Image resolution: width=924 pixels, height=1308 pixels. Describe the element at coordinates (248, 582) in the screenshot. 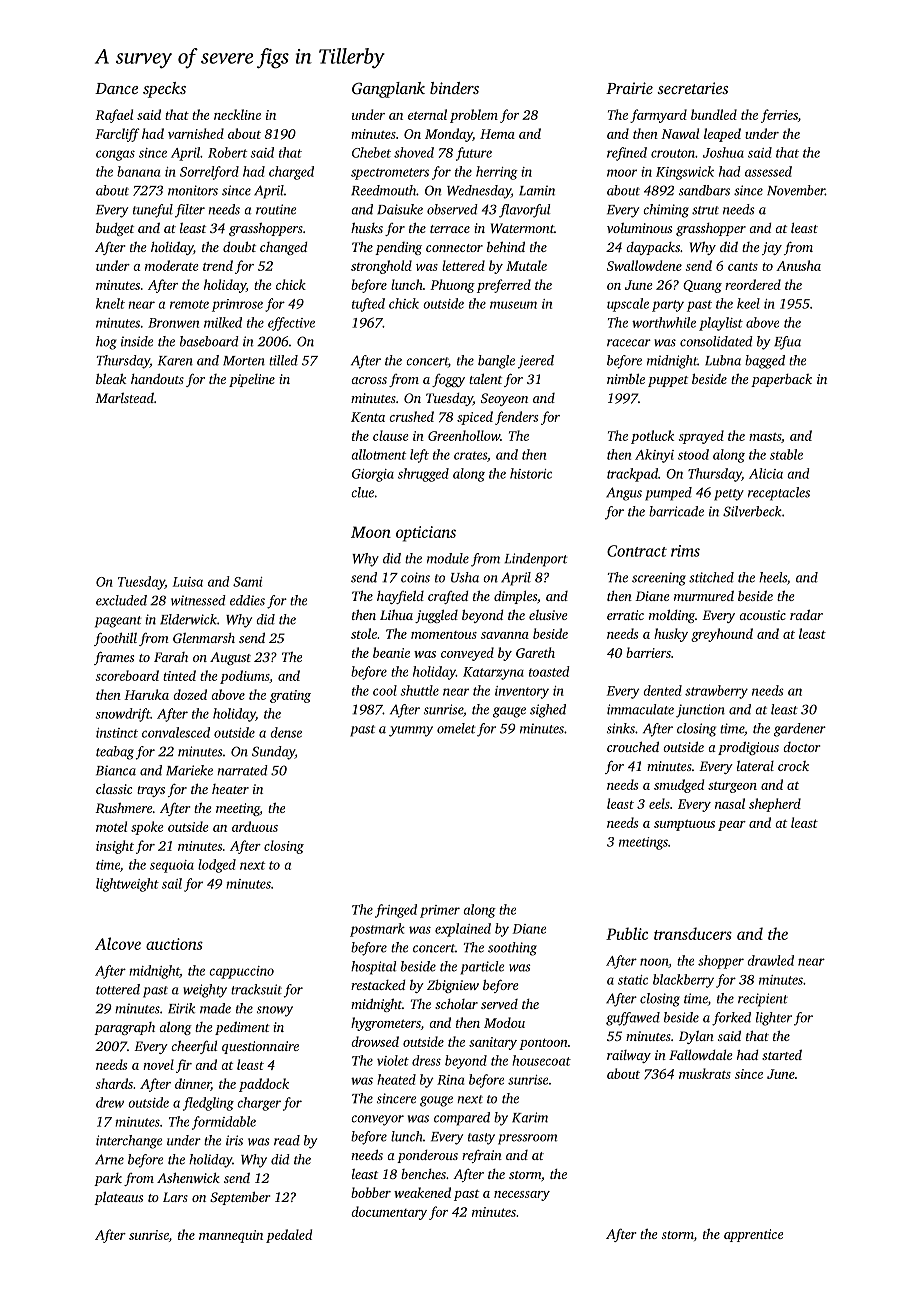

I see `Sami` at that location.
